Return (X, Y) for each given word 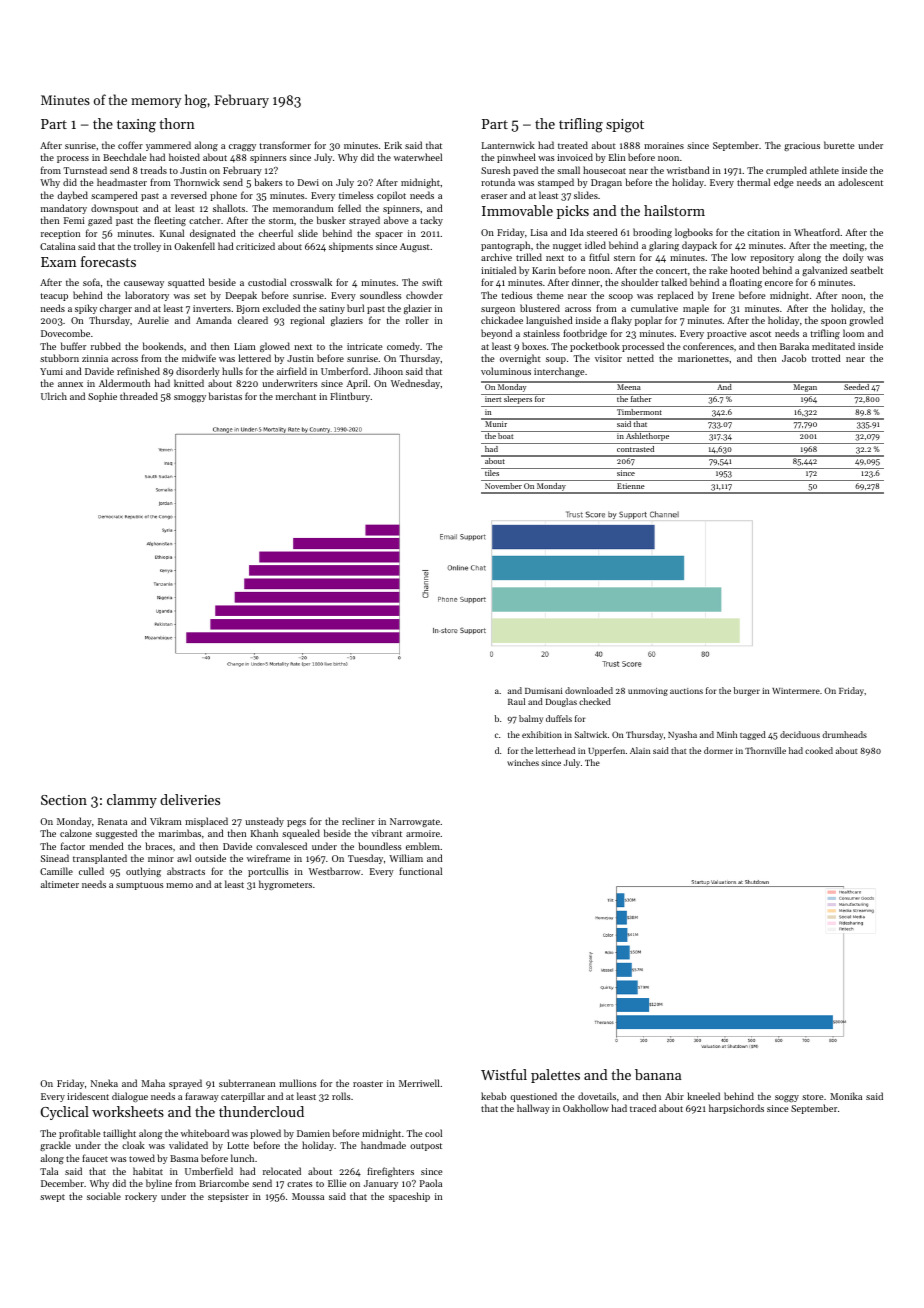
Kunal (172, 233)
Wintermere (796, 691)
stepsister (228, 1197)
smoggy (190, 398)
